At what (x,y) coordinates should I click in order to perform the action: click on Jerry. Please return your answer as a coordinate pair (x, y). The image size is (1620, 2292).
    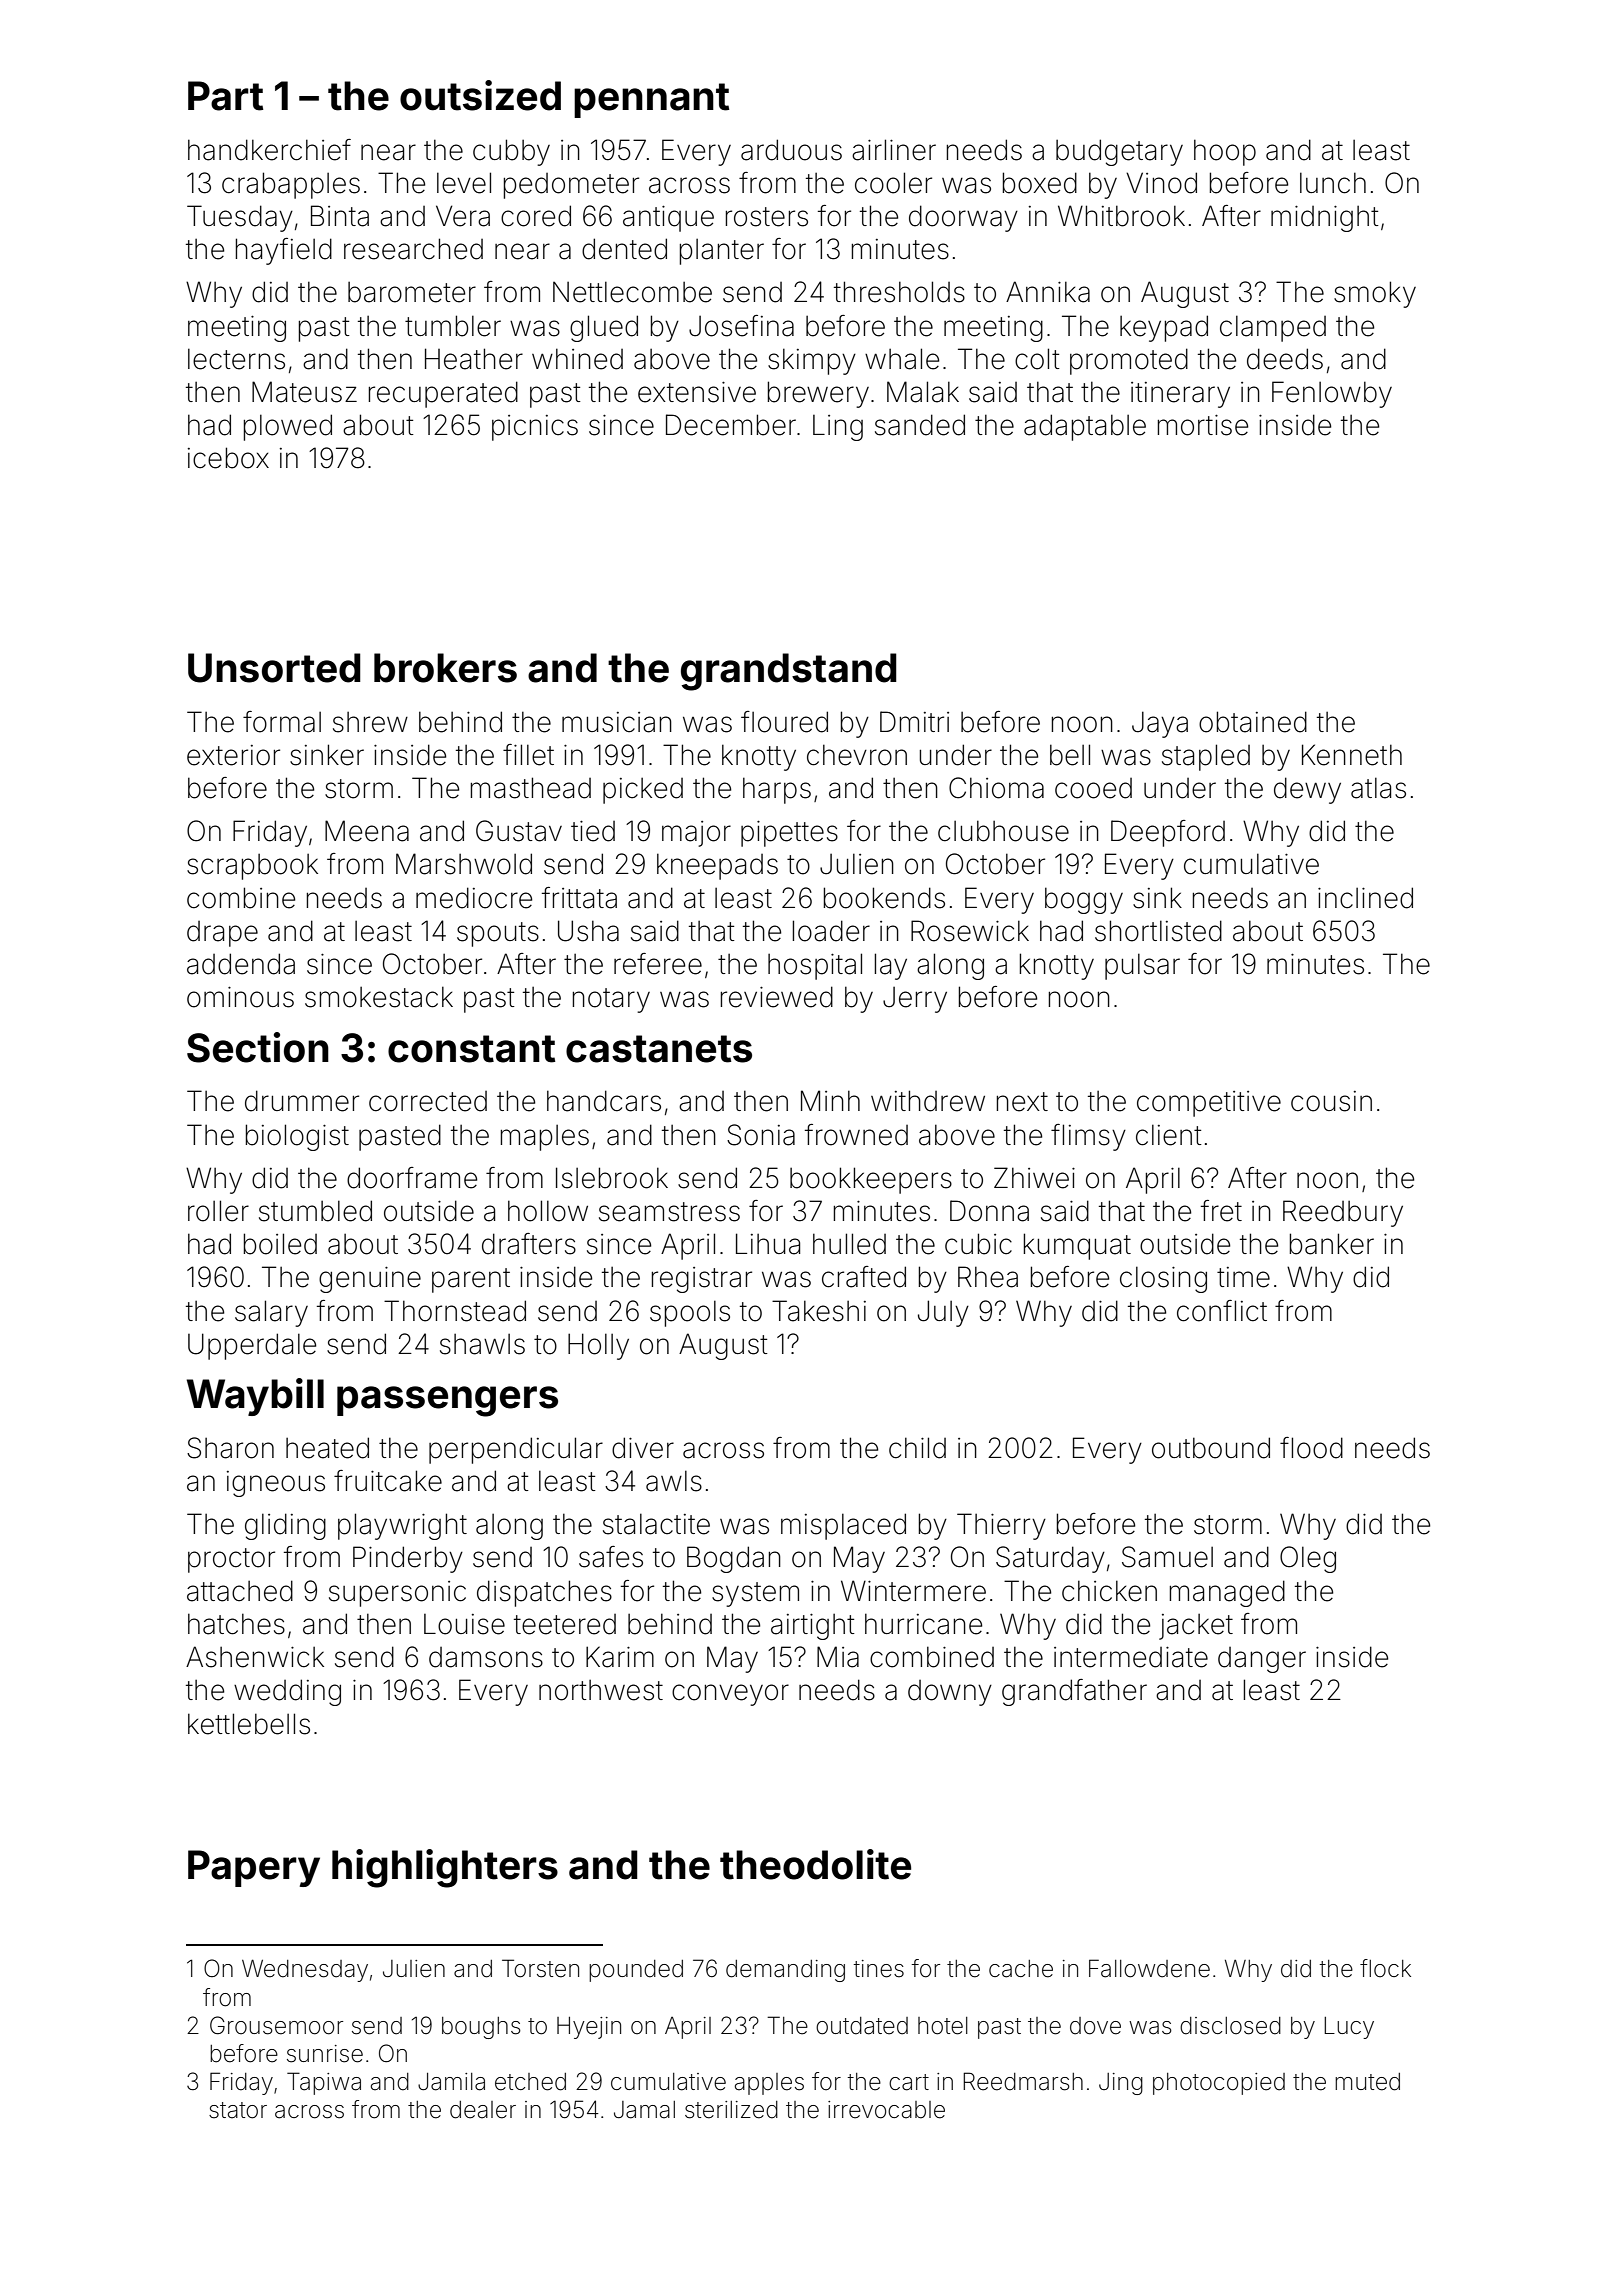
    Looking at the image, I should click on (915, 1000).
